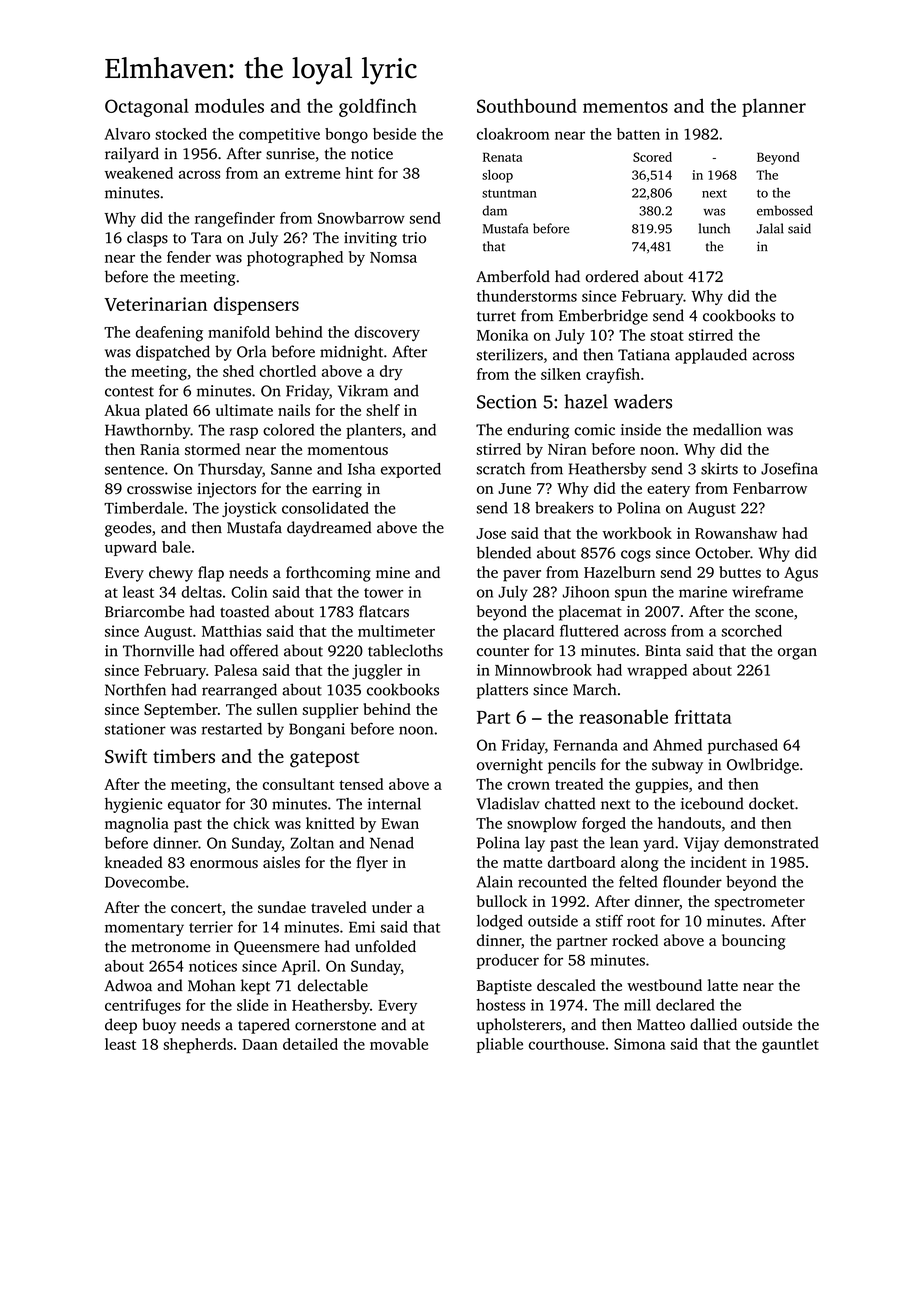  I want to click on breakers, so click(564, 507).
